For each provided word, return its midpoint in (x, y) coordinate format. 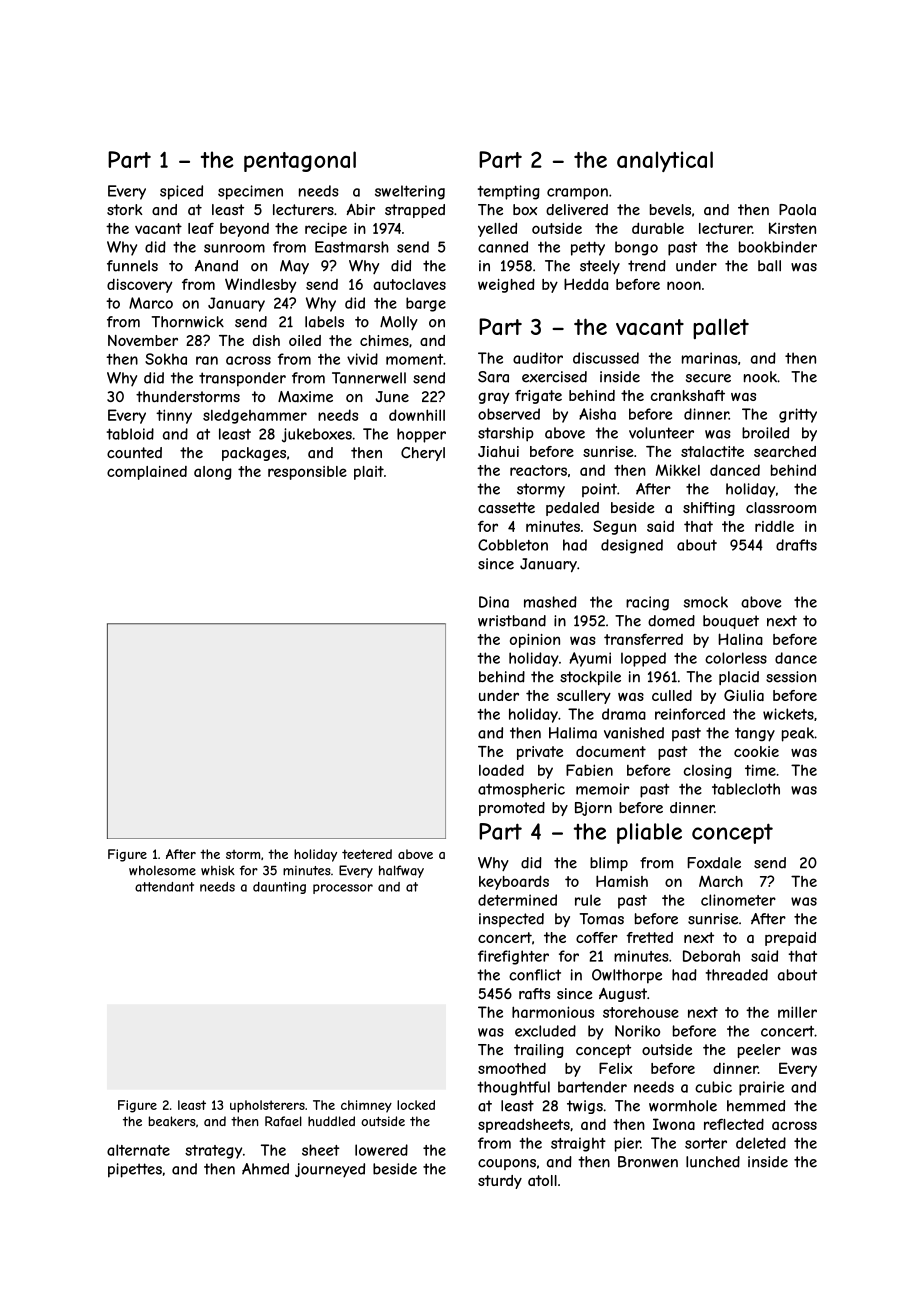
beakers (172, 1121)
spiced (181, 192)
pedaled (572, 509)
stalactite (712, 451)
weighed (506, 285)
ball (769, 266)
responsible (307, 473)
